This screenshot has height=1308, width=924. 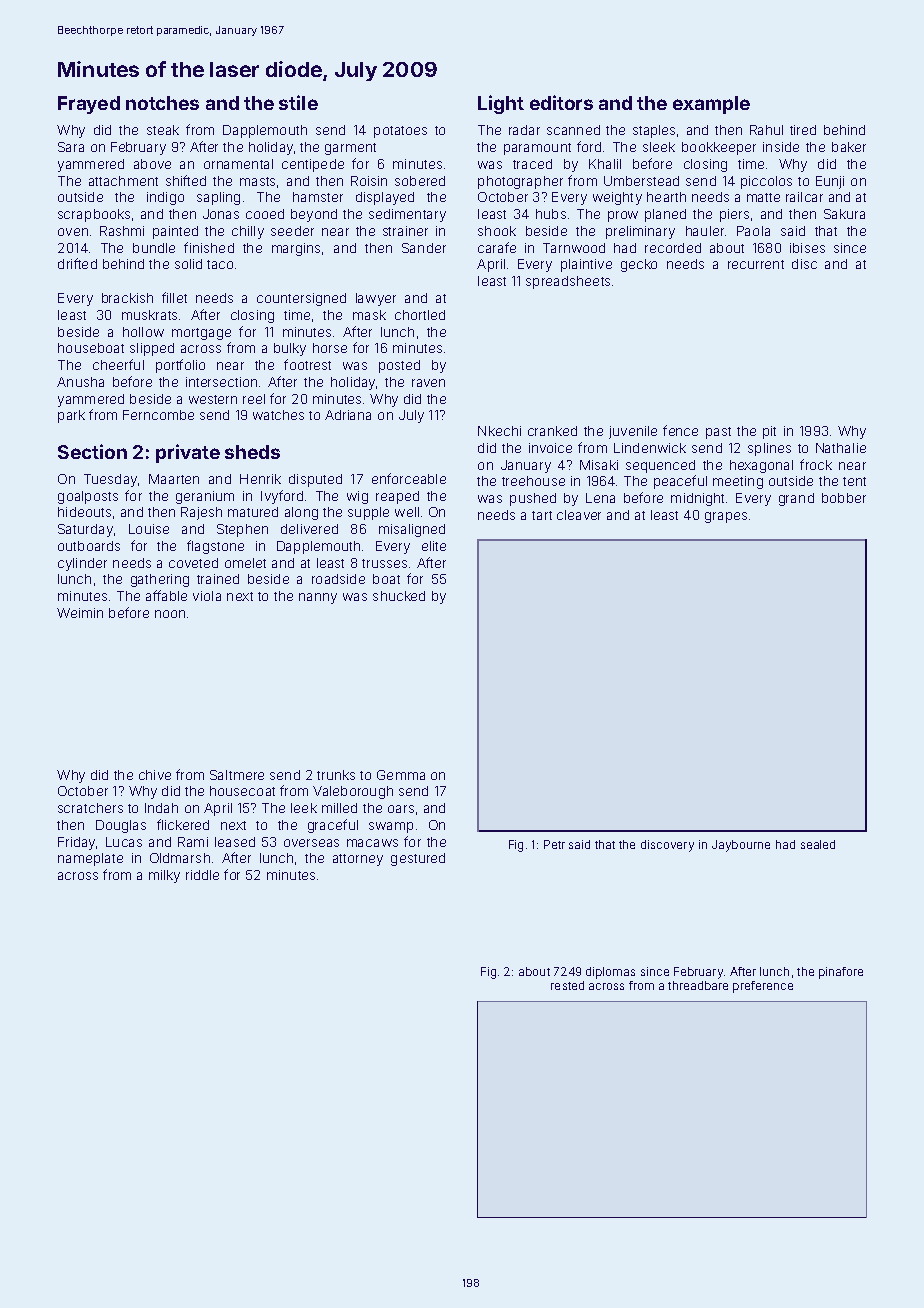 What do you see at coordinates (238, 164) in the screenshot?
I see `ornamental` at bounding box center [238, 164].
